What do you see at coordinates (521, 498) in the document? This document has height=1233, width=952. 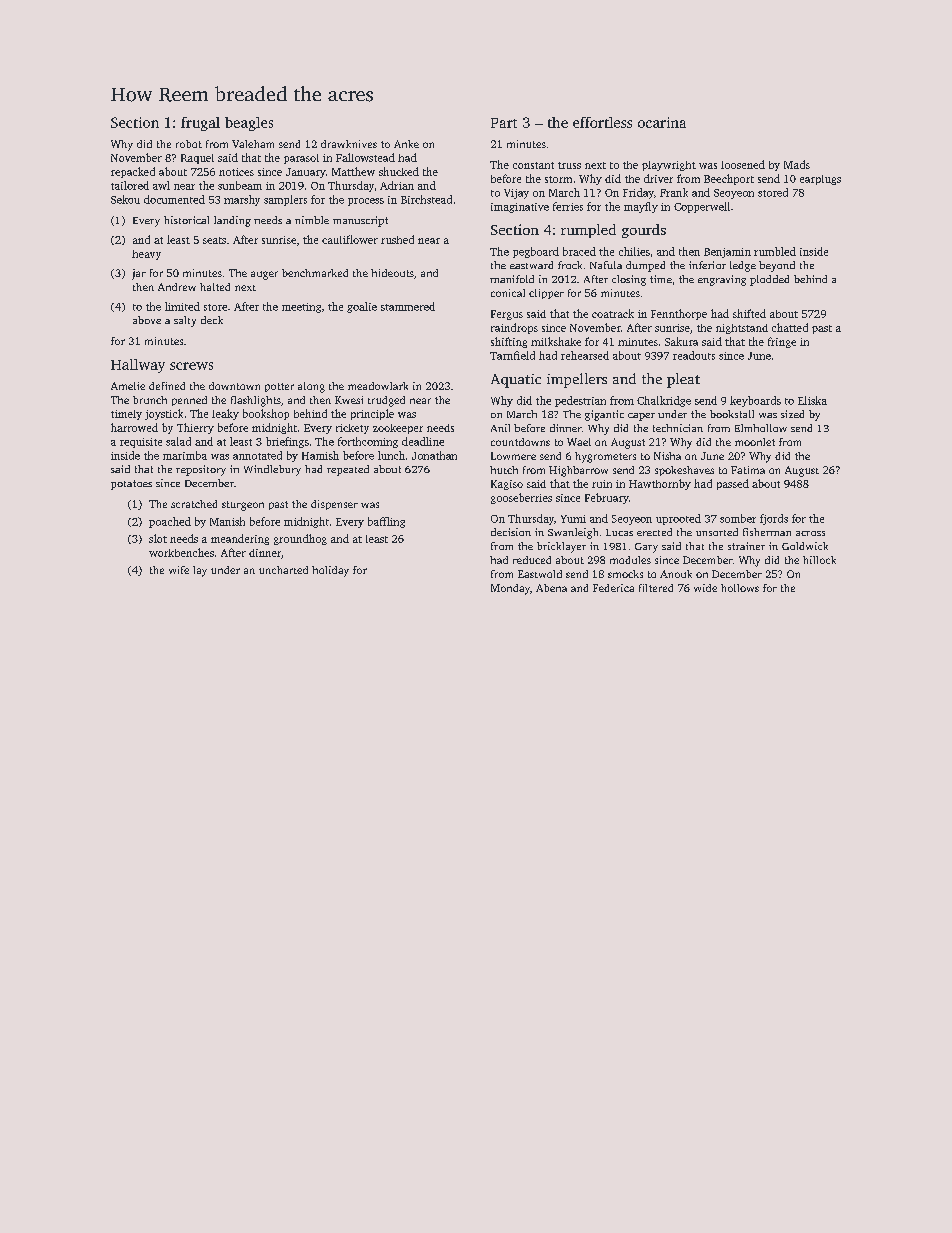 I see `gooseberries` at bounding box center [521, 498].
